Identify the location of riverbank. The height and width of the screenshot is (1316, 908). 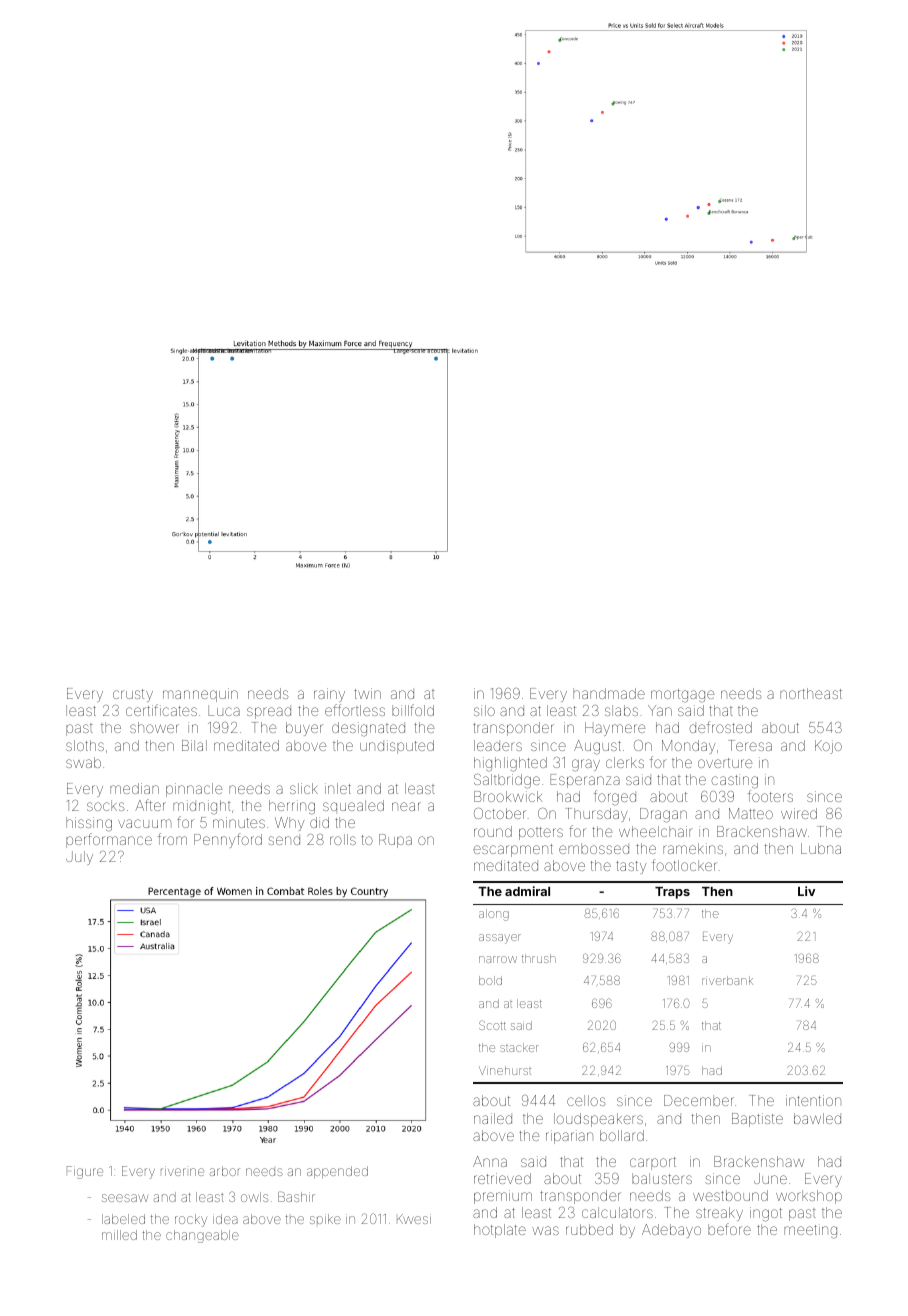
(727, 980).
